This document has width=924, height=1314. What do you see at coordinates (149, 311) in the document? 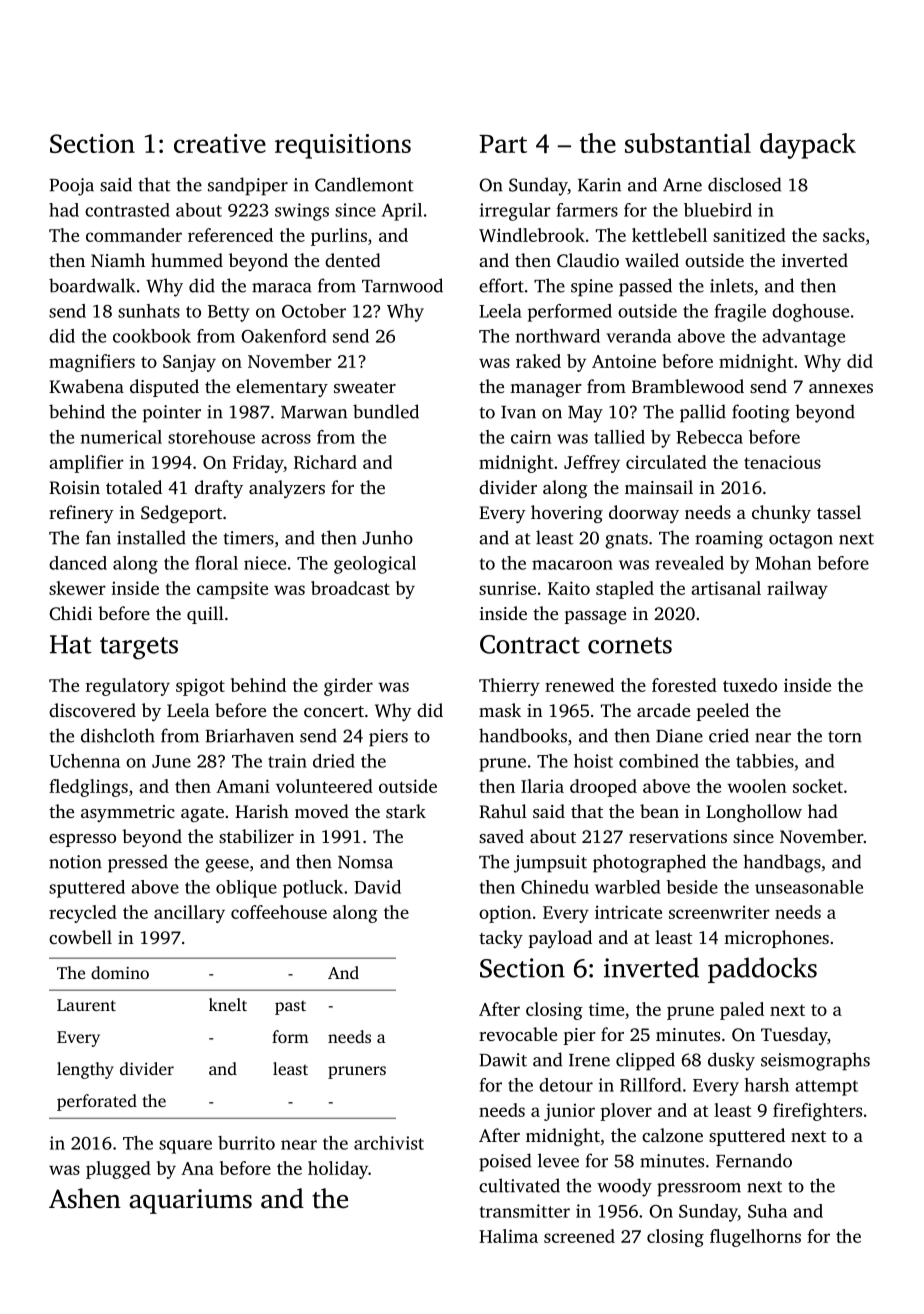
I see `sunhats` at bounding box center [149, 311].
